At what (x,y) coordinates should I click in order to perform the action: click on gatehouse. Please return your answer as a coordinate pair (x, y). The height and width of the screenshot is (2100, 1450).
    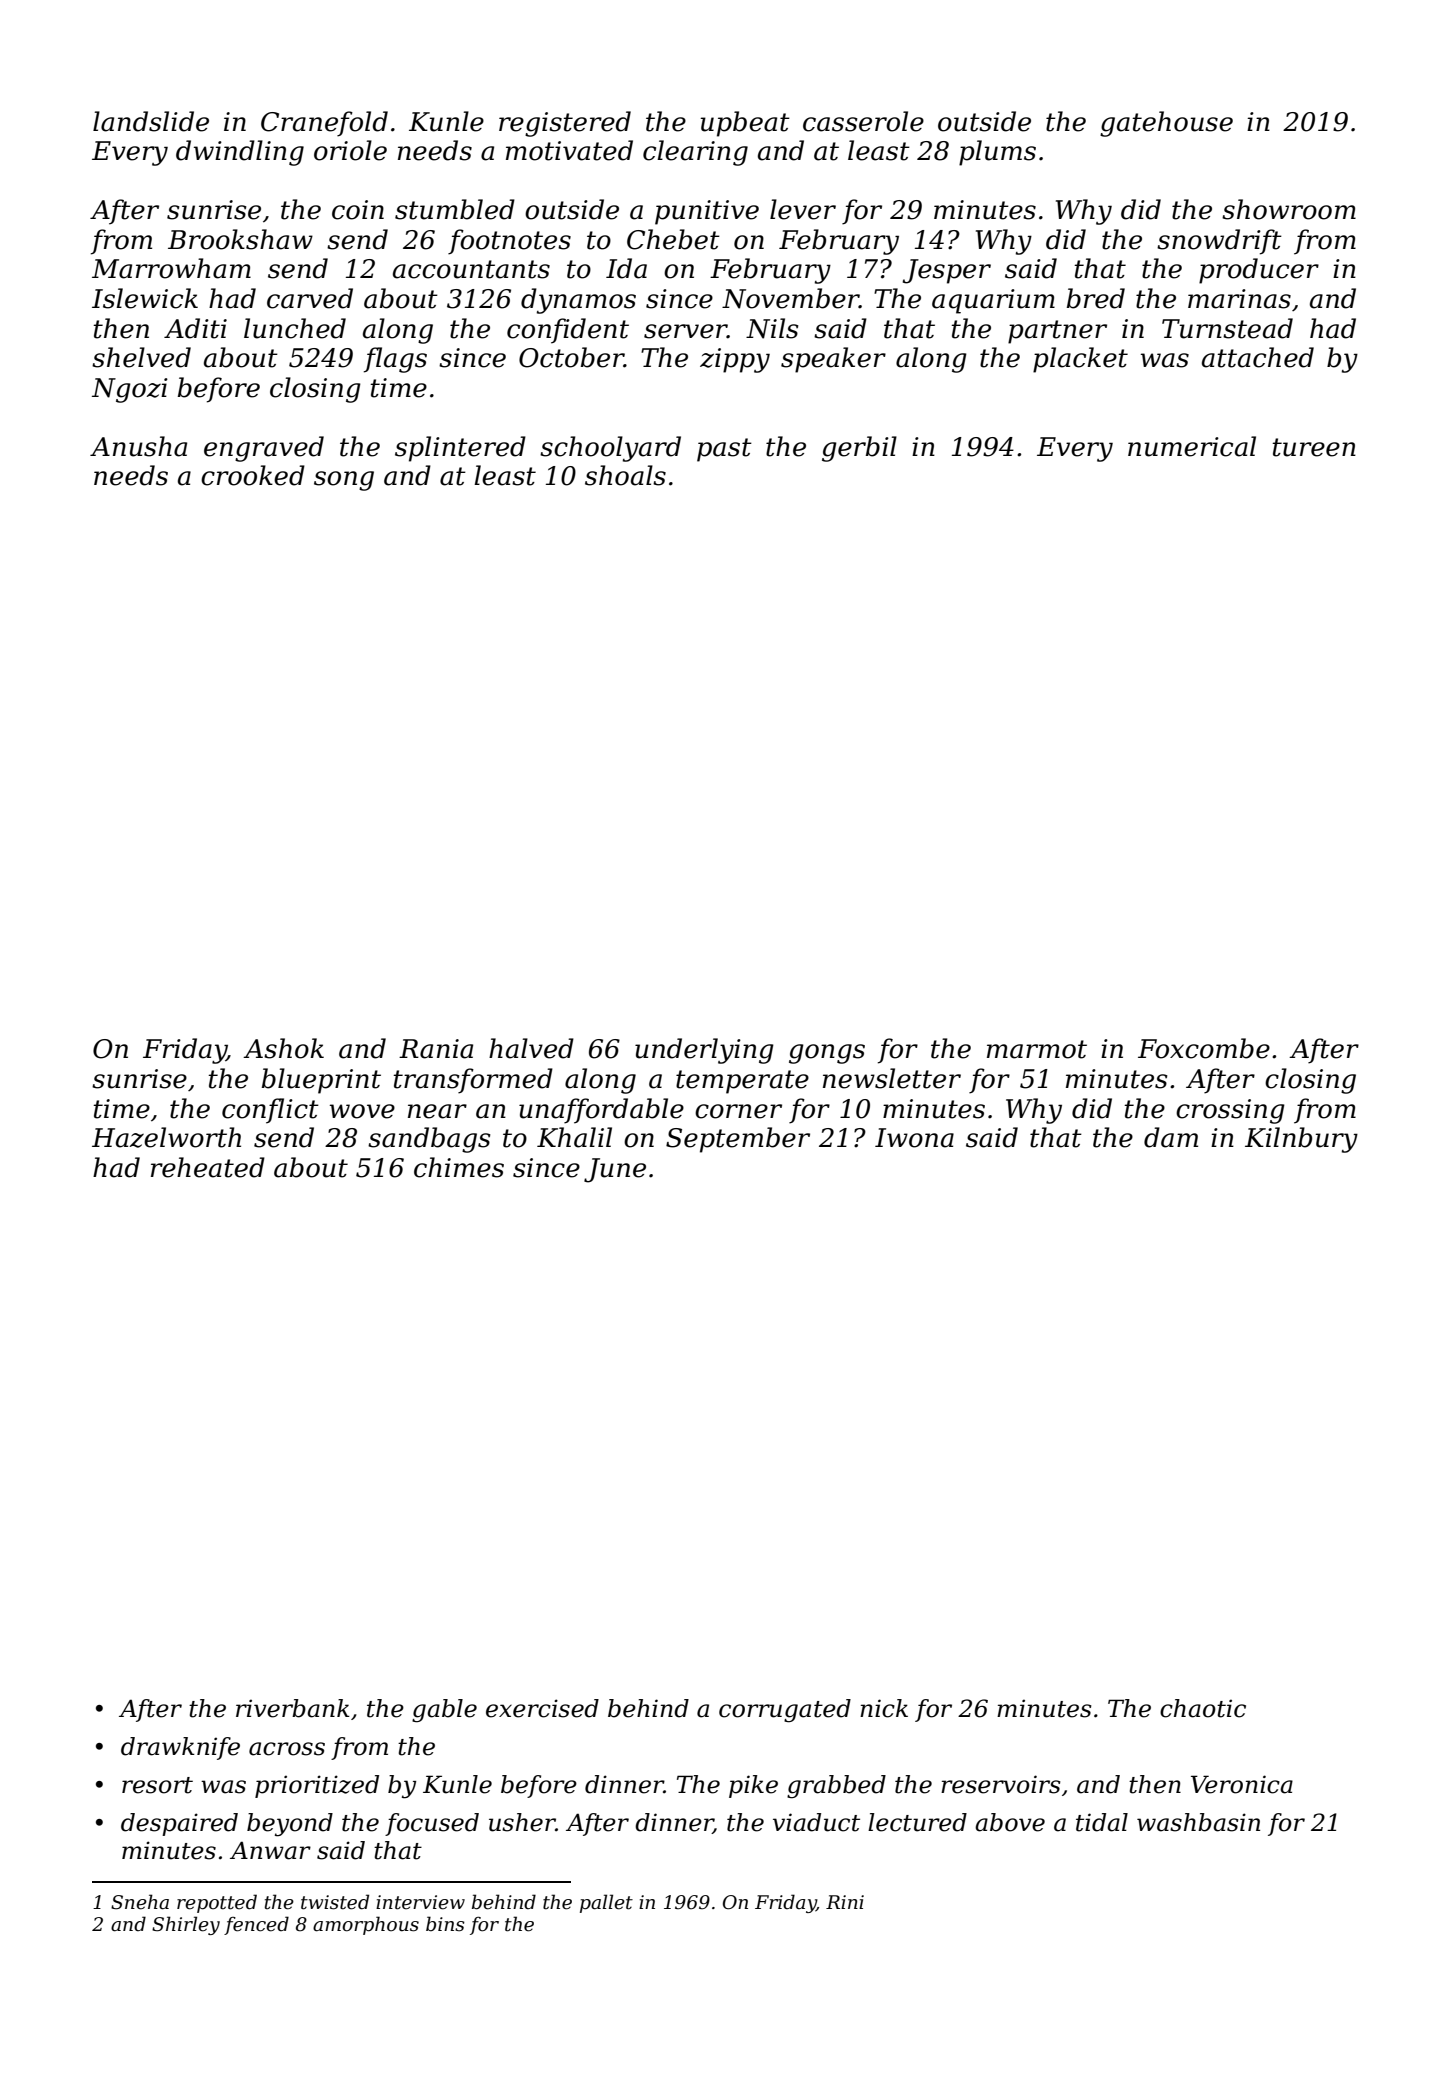
    Looking at the image, I should click on (1166, 124).
